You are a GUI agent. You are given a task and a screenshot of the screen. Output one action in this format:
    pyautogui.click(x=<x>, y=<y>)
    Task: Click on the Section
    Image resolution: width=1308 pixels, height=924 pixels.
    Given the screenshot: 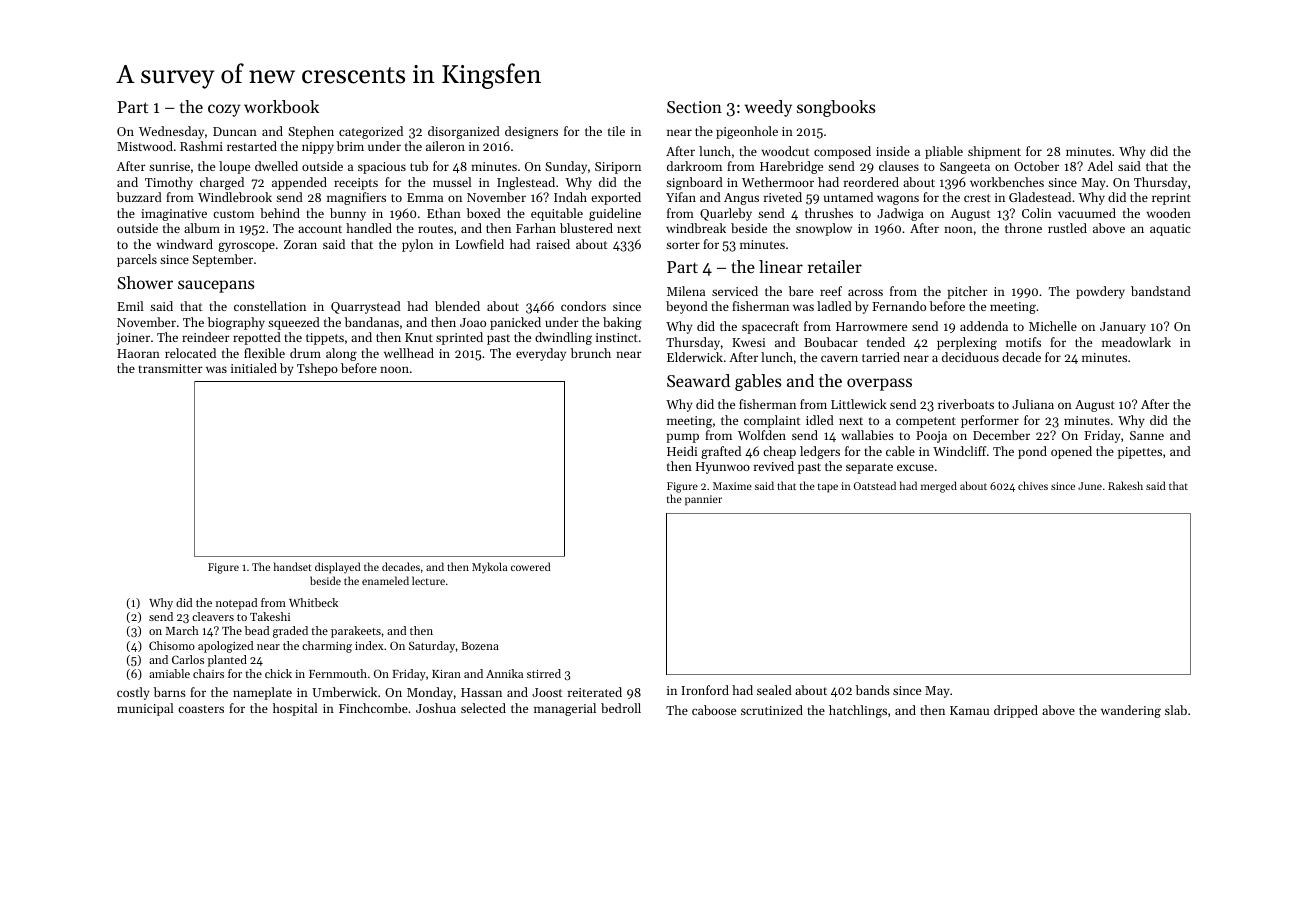 What is the action you would take?
    pyautogui.click(x=694, y=107)
